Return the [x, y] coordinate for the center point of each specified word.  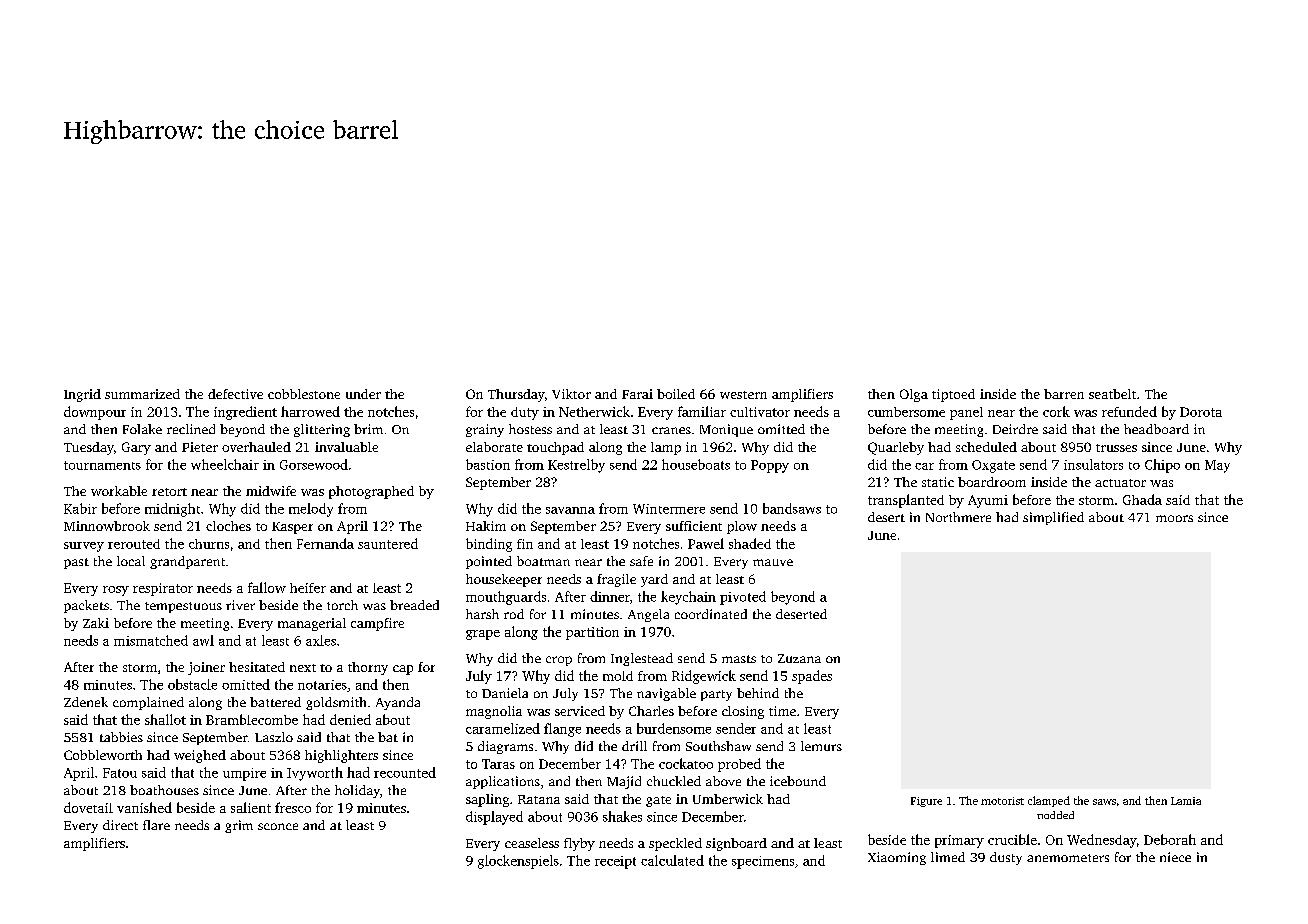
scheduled [986, 447]
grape [483, 635]
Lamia [1186, 801]
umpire [244, 774]
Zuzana [799, 658]
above [723, 781]
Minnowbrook [107, 526]
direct [120, 825]
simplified [1053, 518]
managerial [312, 624]
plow [742, 527]
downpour [95, 413]
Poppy [770, 466]
